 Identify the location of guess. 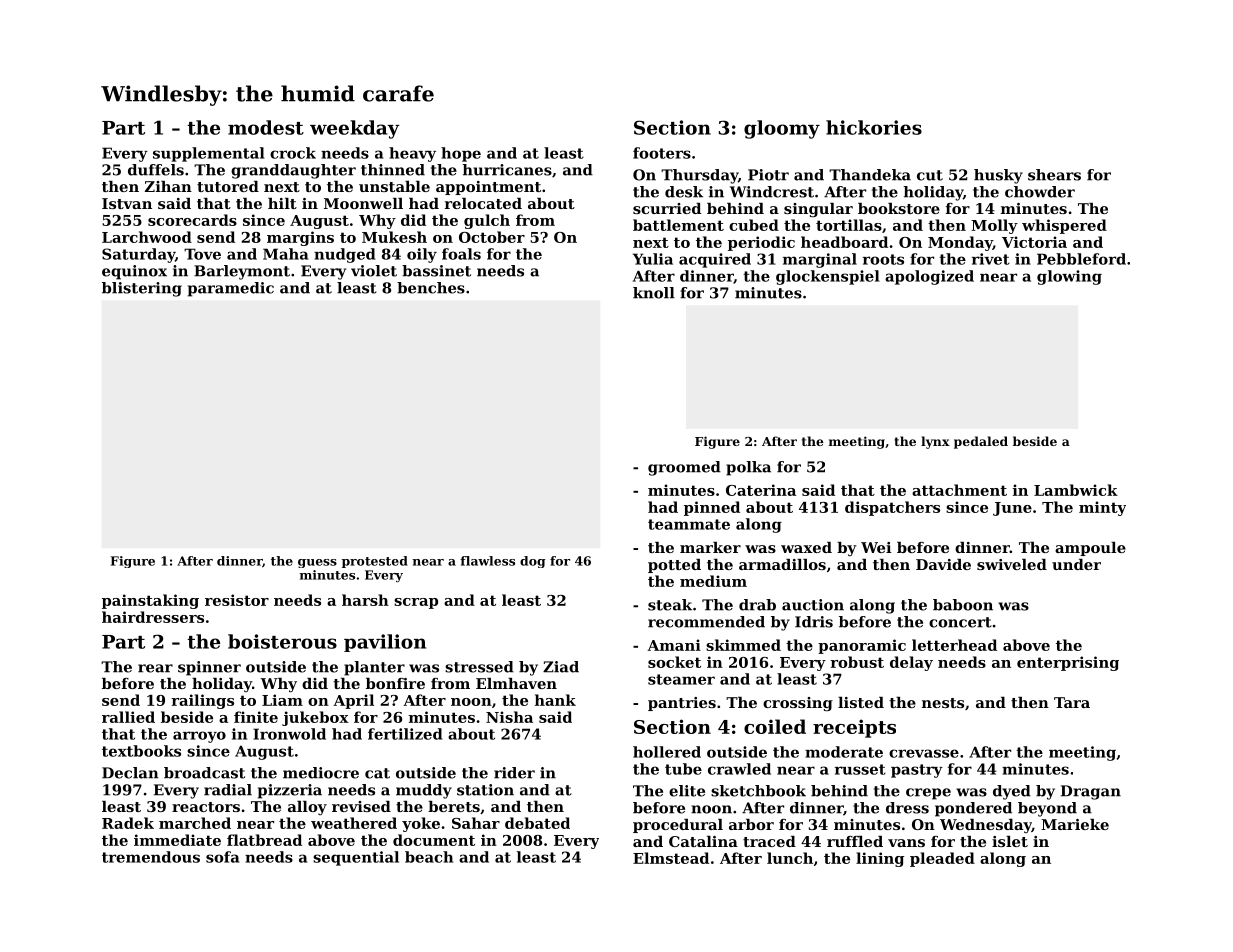
(317, 563).
